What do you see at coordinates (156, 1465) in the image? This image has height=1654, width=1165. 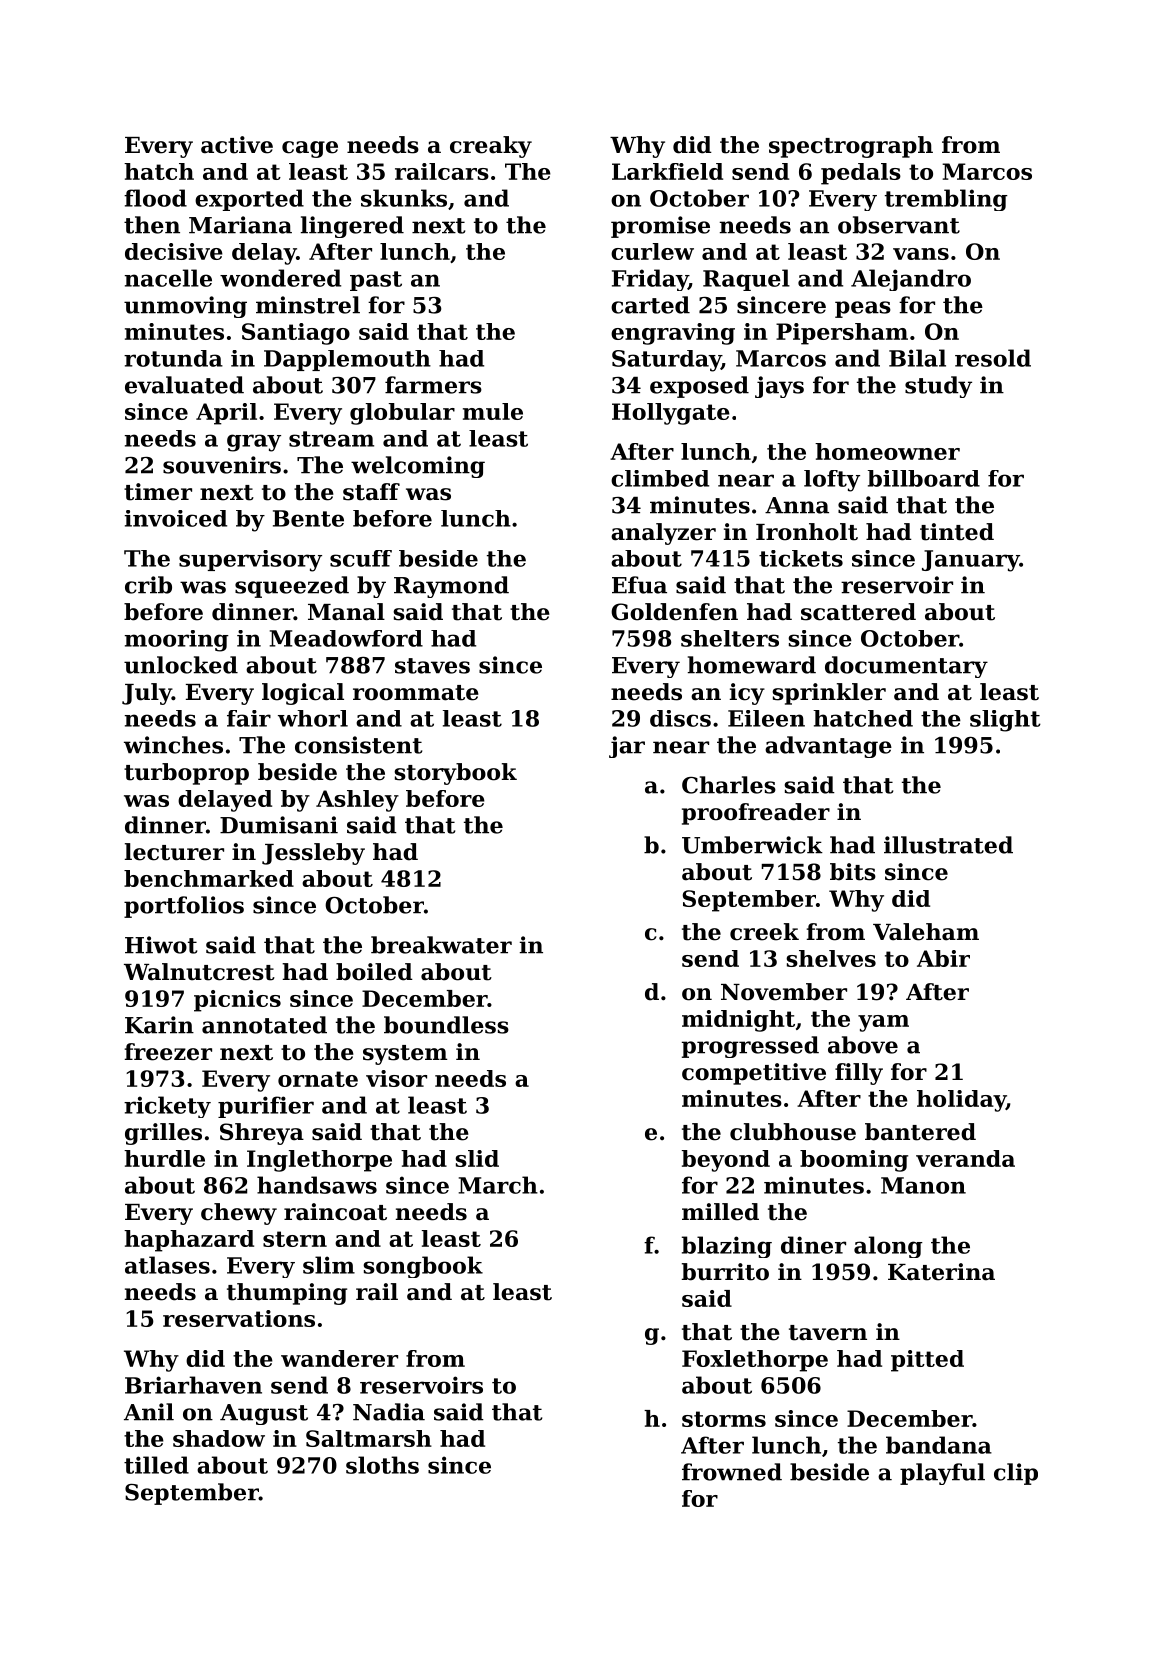 I see `tilled` at bounding box center [156, 1465].
